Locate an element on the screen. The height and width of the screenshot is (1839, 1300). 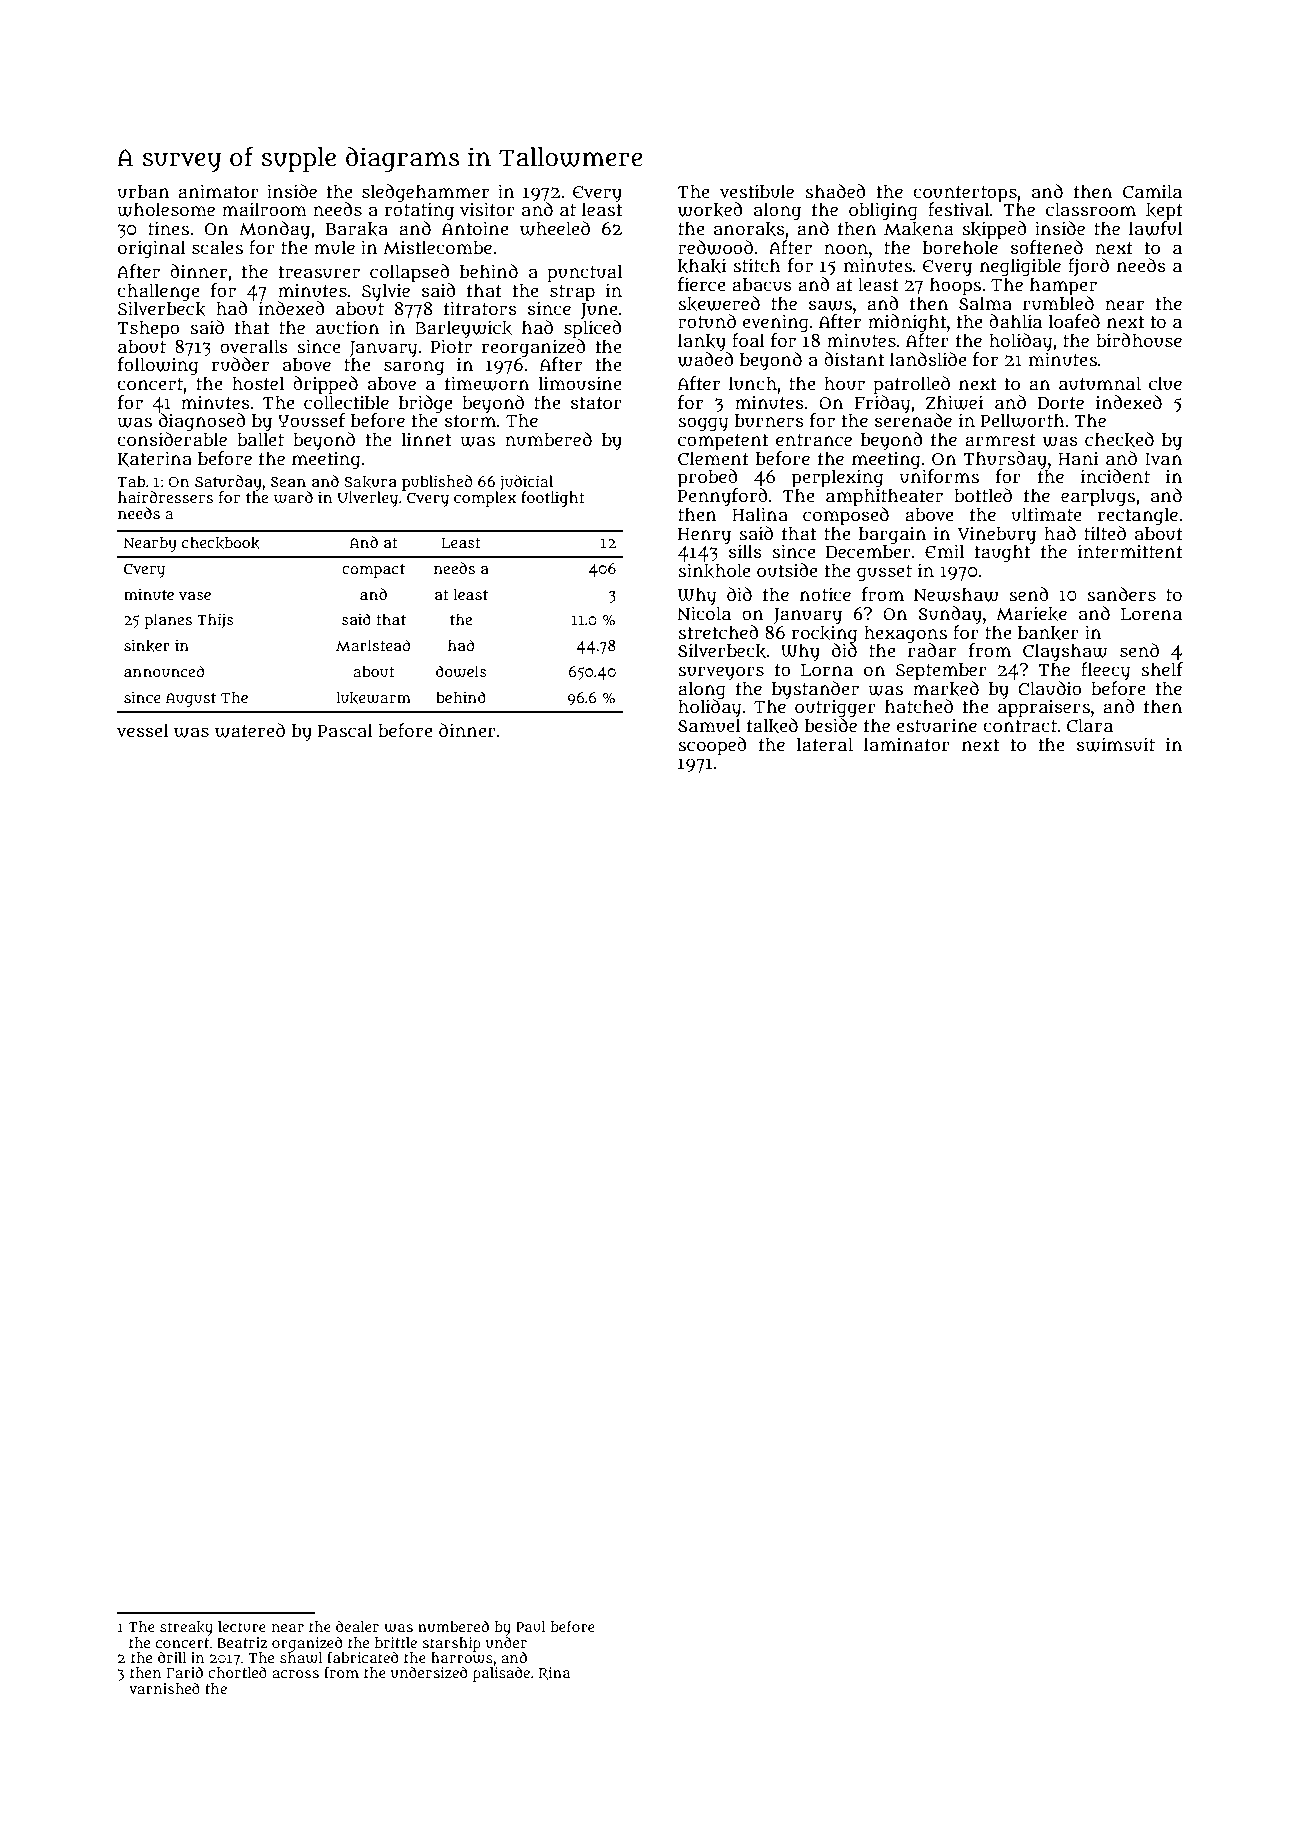
scooped is located at coordinates (712, 746).
